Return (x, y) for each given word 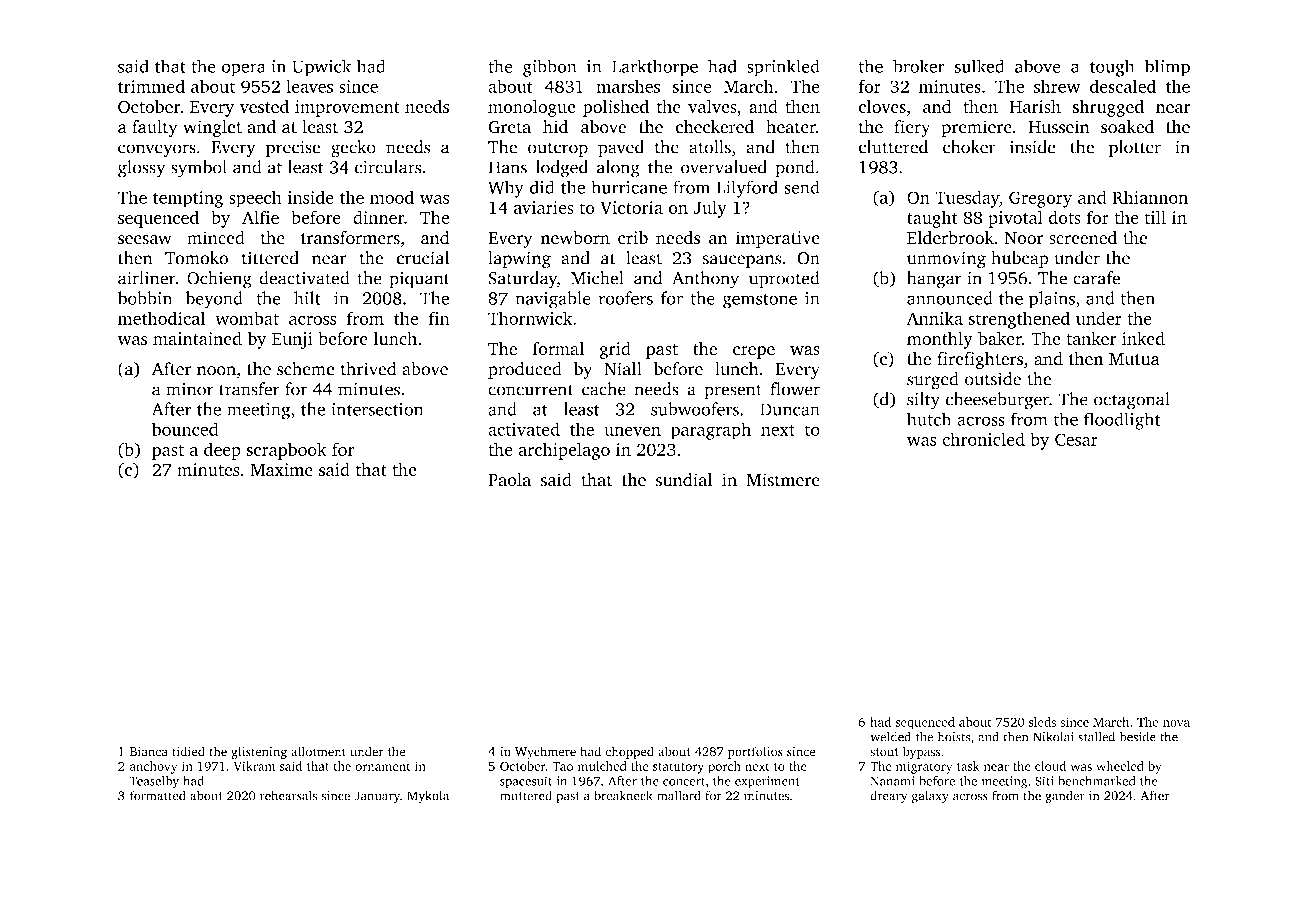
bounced (185, 429)
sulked (979, 66)
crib (633, 238)
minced (216, 238)
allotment (318, 751)
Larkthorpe (655, 68)
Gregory (1040, 199)
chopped (629, 752)
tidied (188, 751)
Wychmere (545, 752)
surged (933, 381)
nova (1176, 723)
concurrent (530, 390)
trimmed (151, 86)
